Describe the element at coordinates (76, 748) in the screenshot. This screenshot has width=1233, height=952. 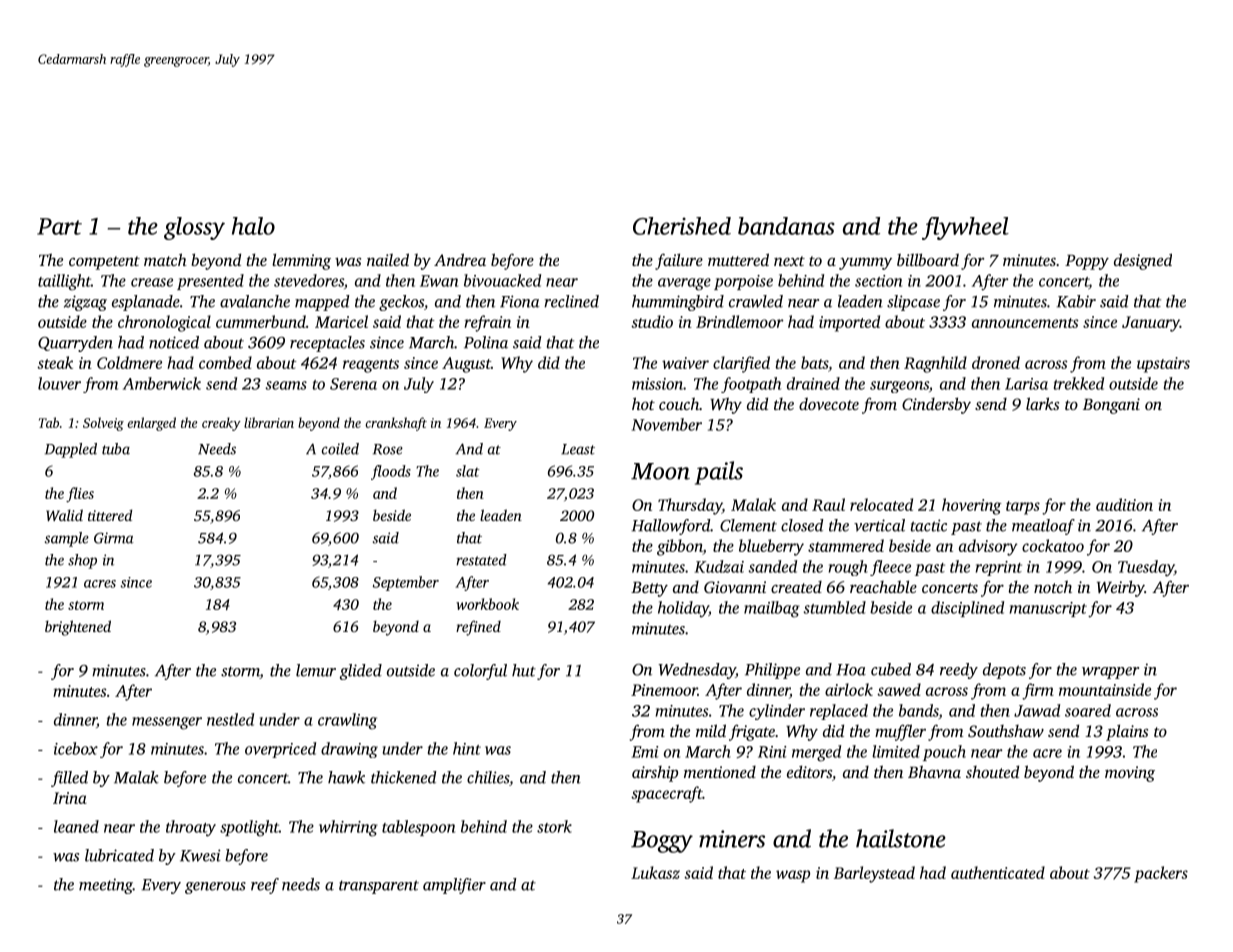
I see `icebox` at that location.
